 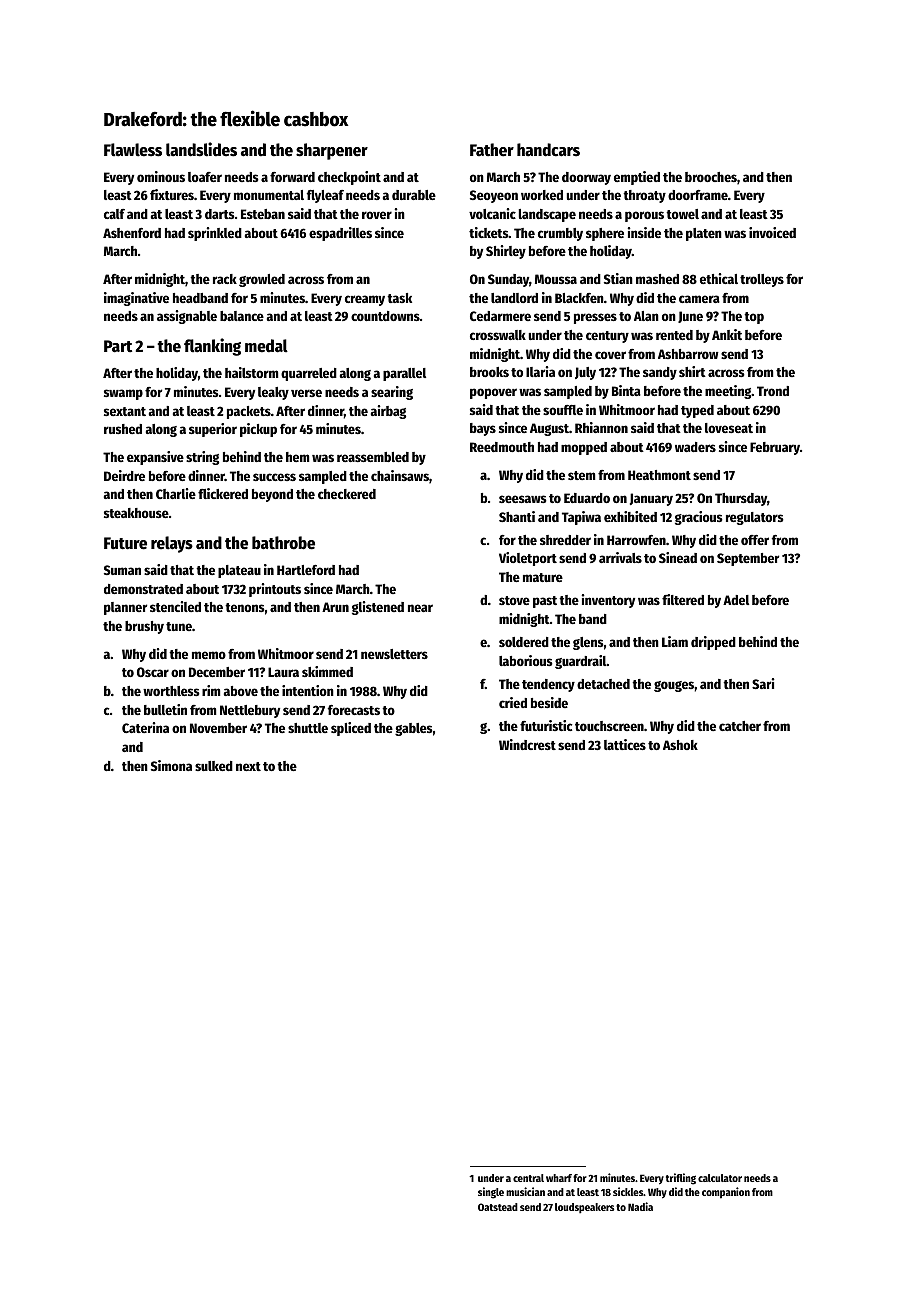 I want to click on brooches, so click(x=711, y=177).
